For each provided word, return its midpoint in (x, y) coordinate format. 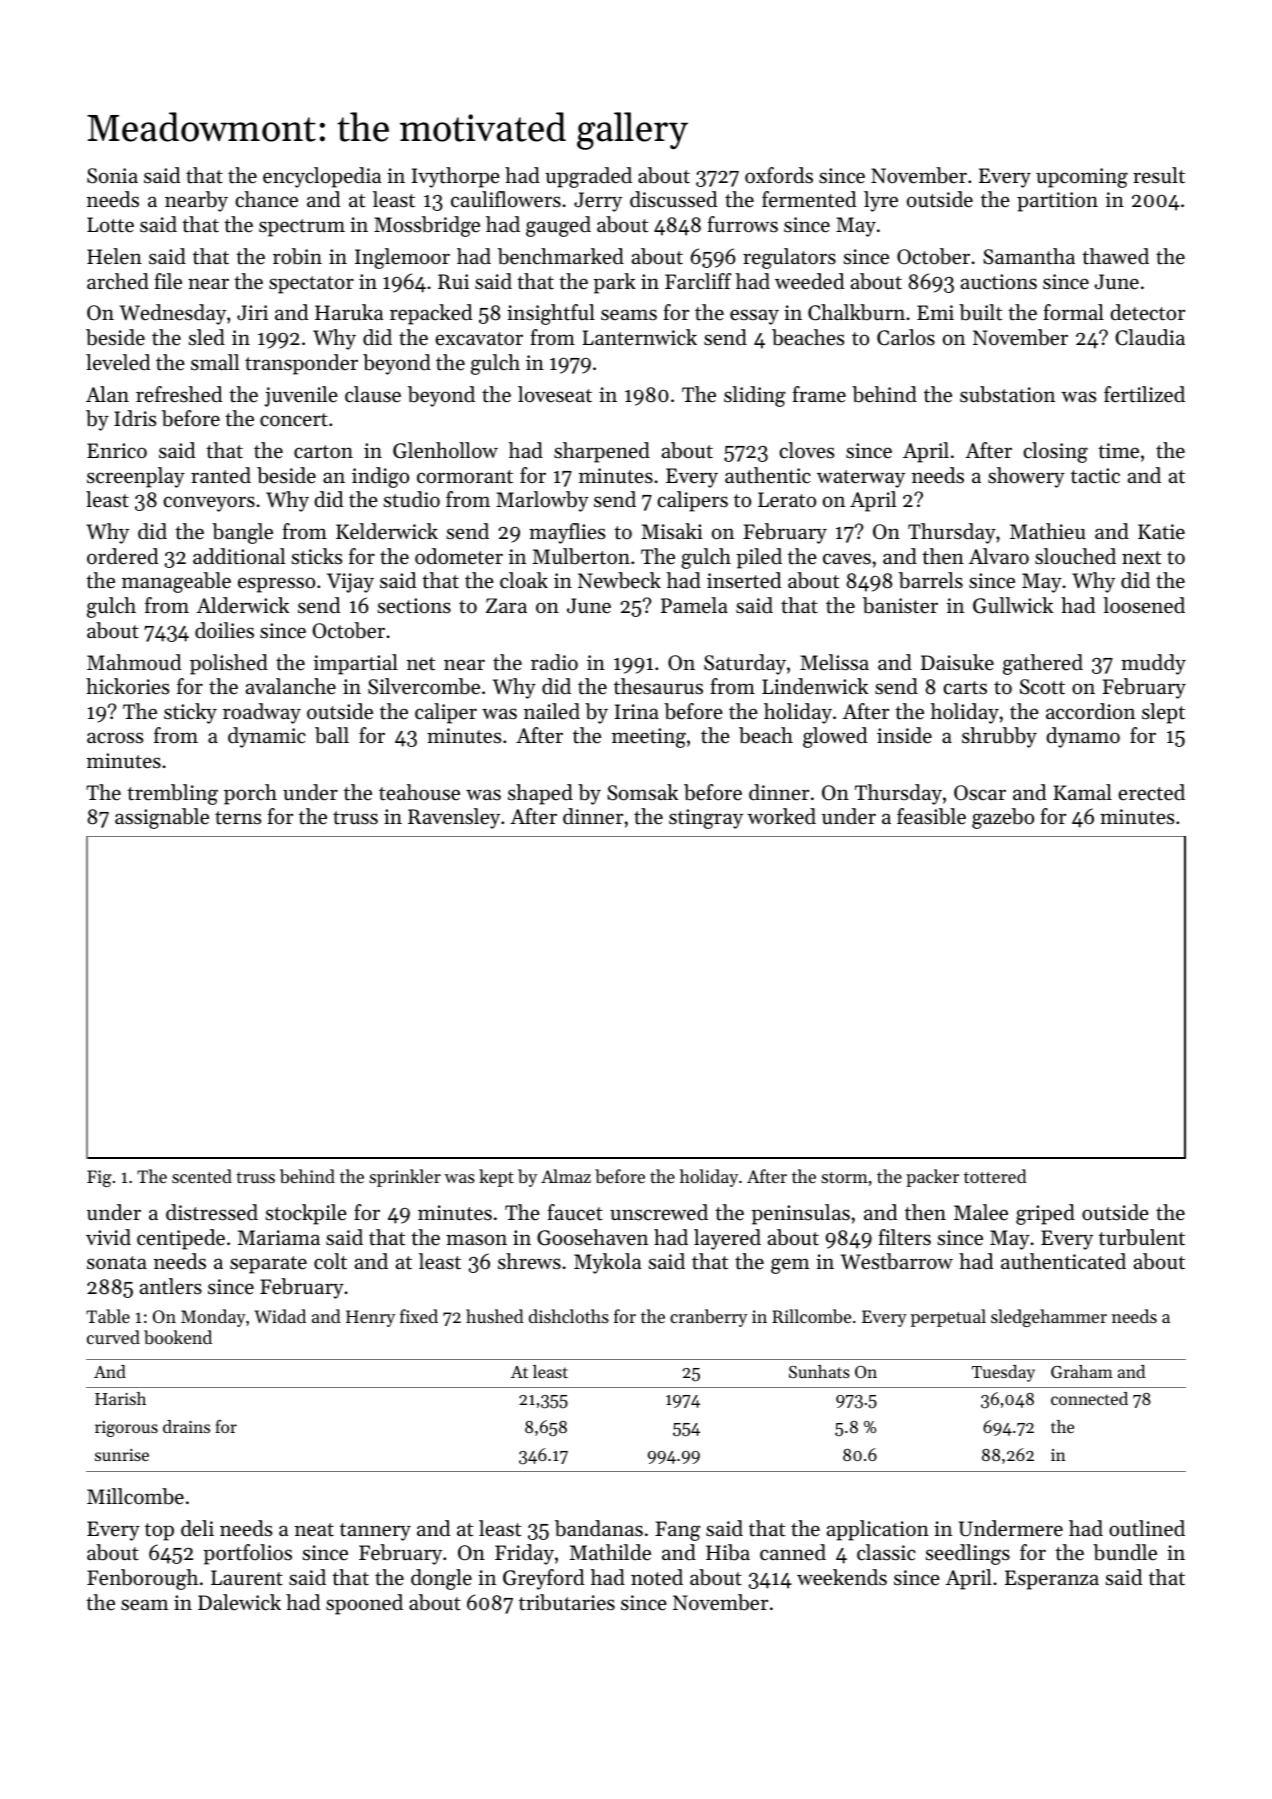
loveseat (555, 394)
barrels (931, 580)
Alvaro (999, 556)
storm (844, 1177)
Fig (99, 1178)
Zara (506, 605)
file (168, 281)
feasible (931, 816)
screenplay (136, 477)
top (159, 1532)
